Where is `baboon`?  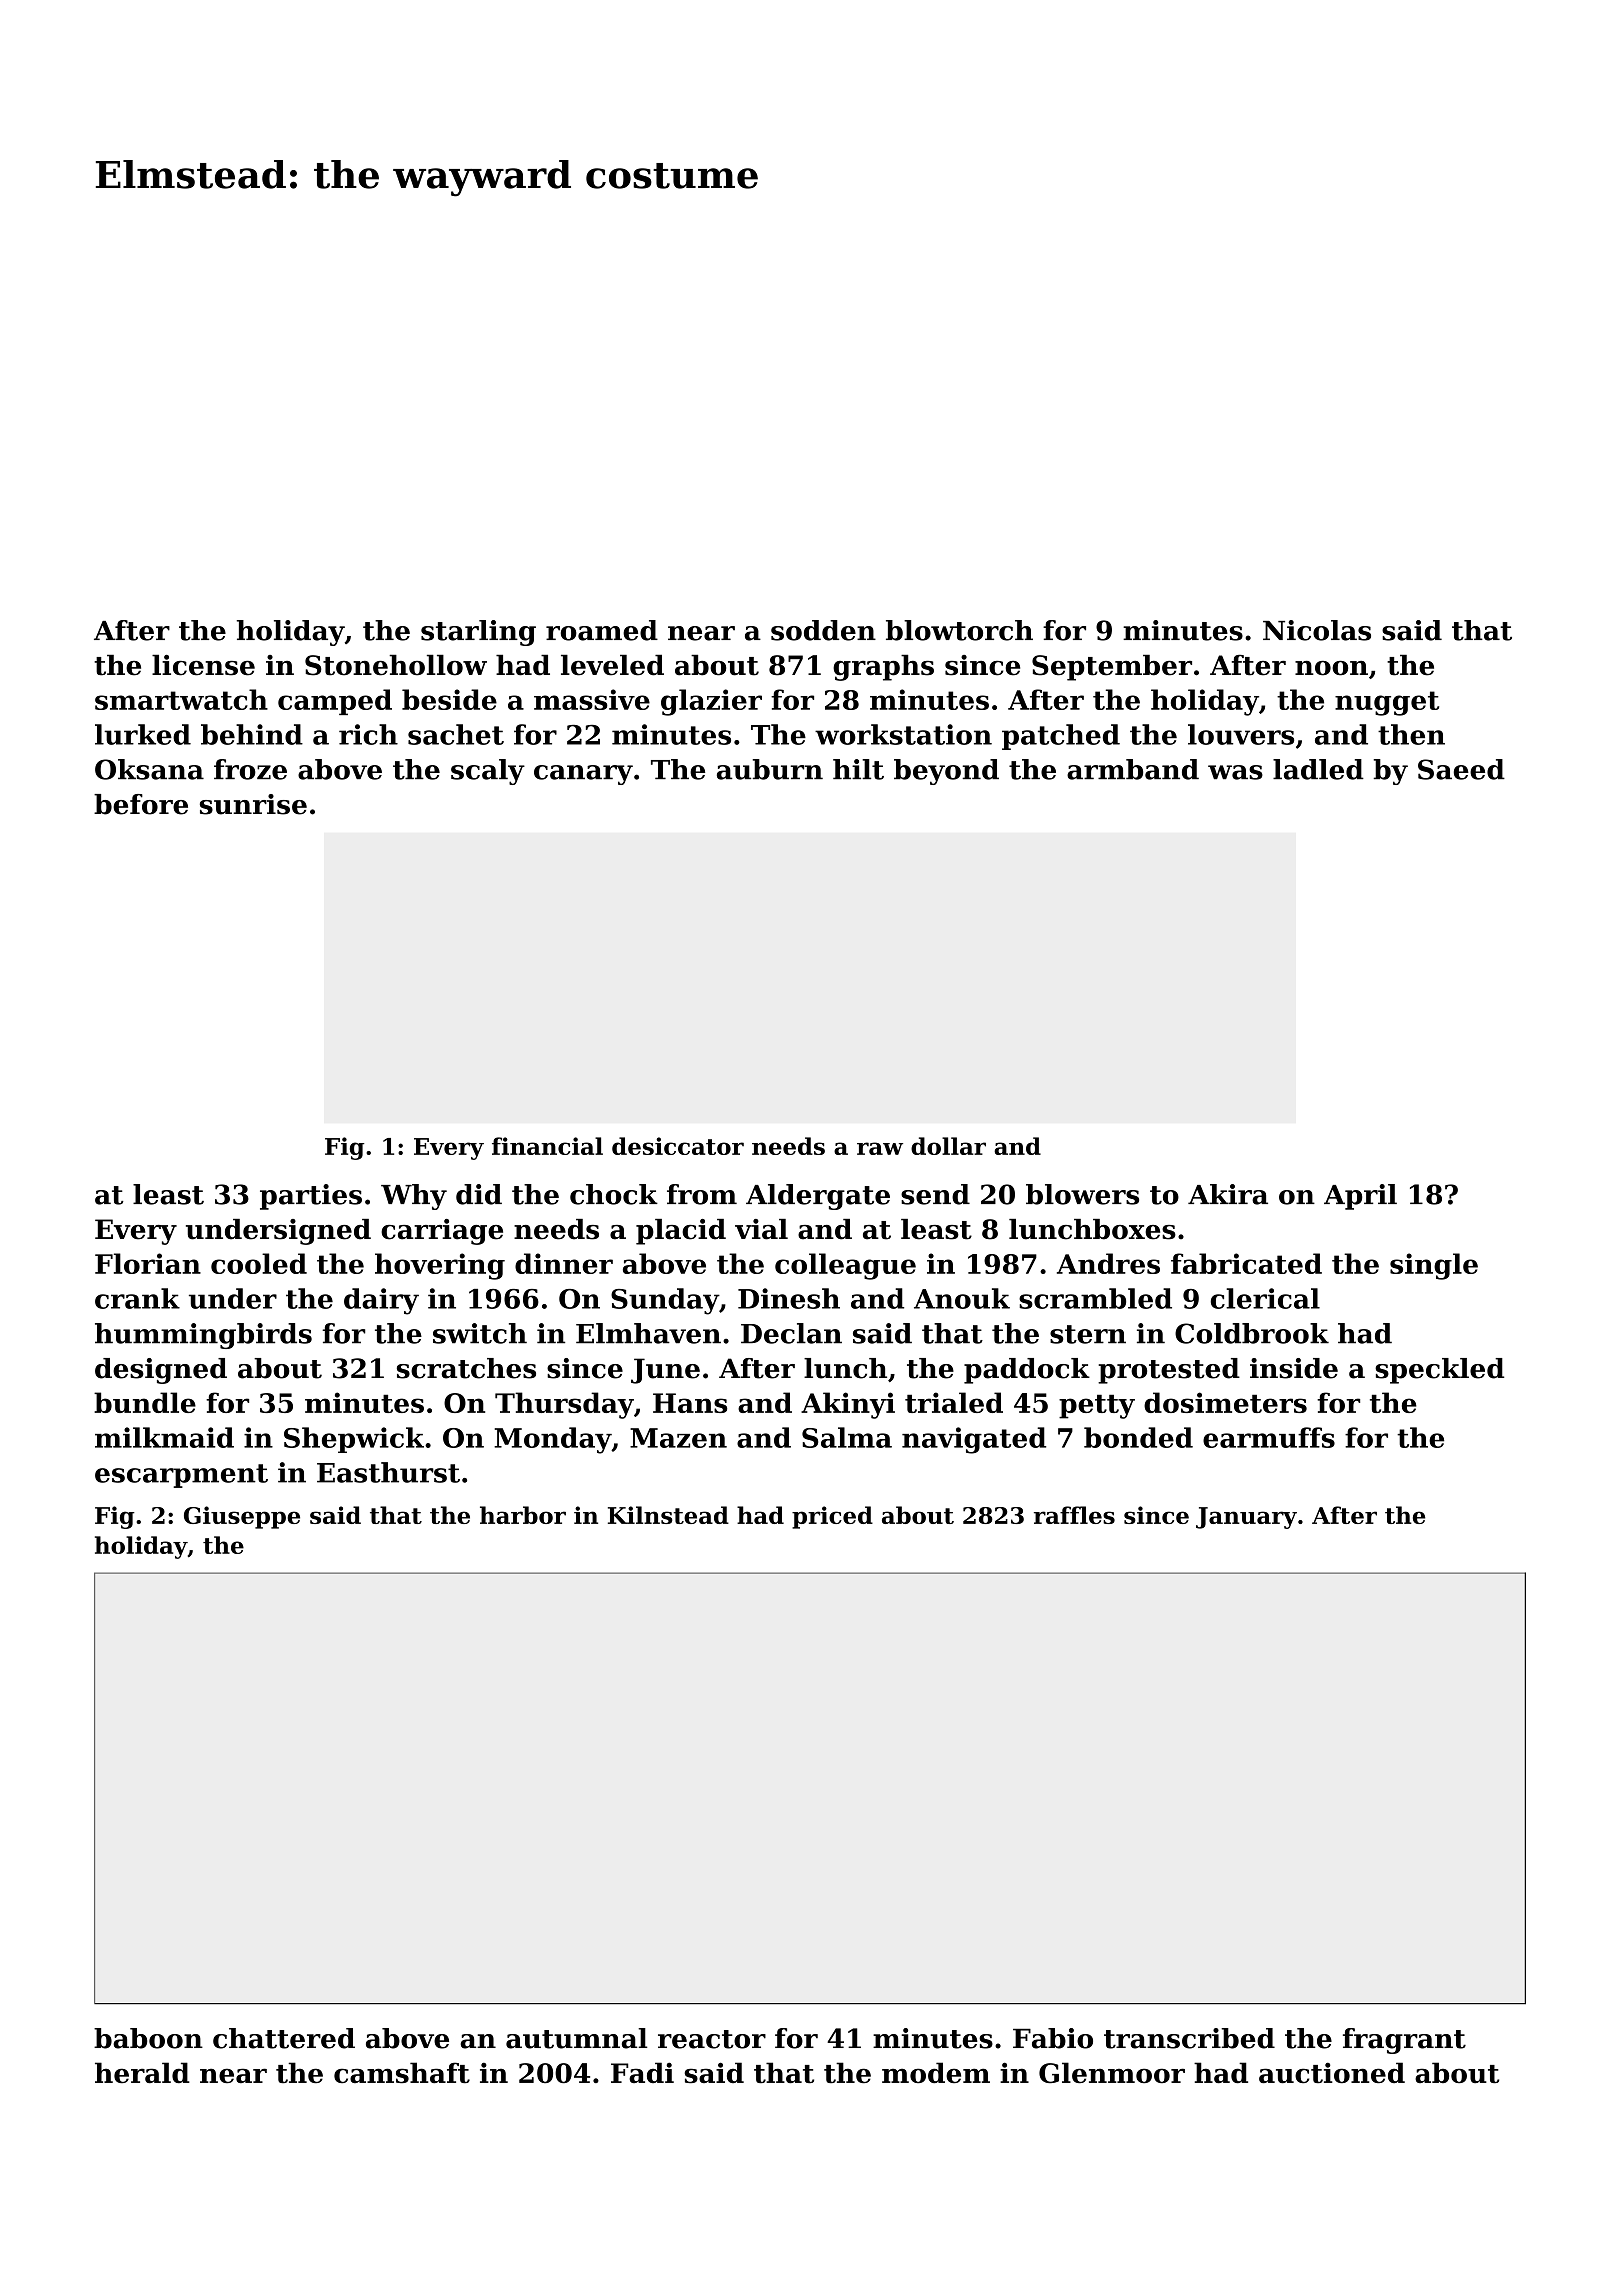
baboon is located at coordinates (148, 2038).
